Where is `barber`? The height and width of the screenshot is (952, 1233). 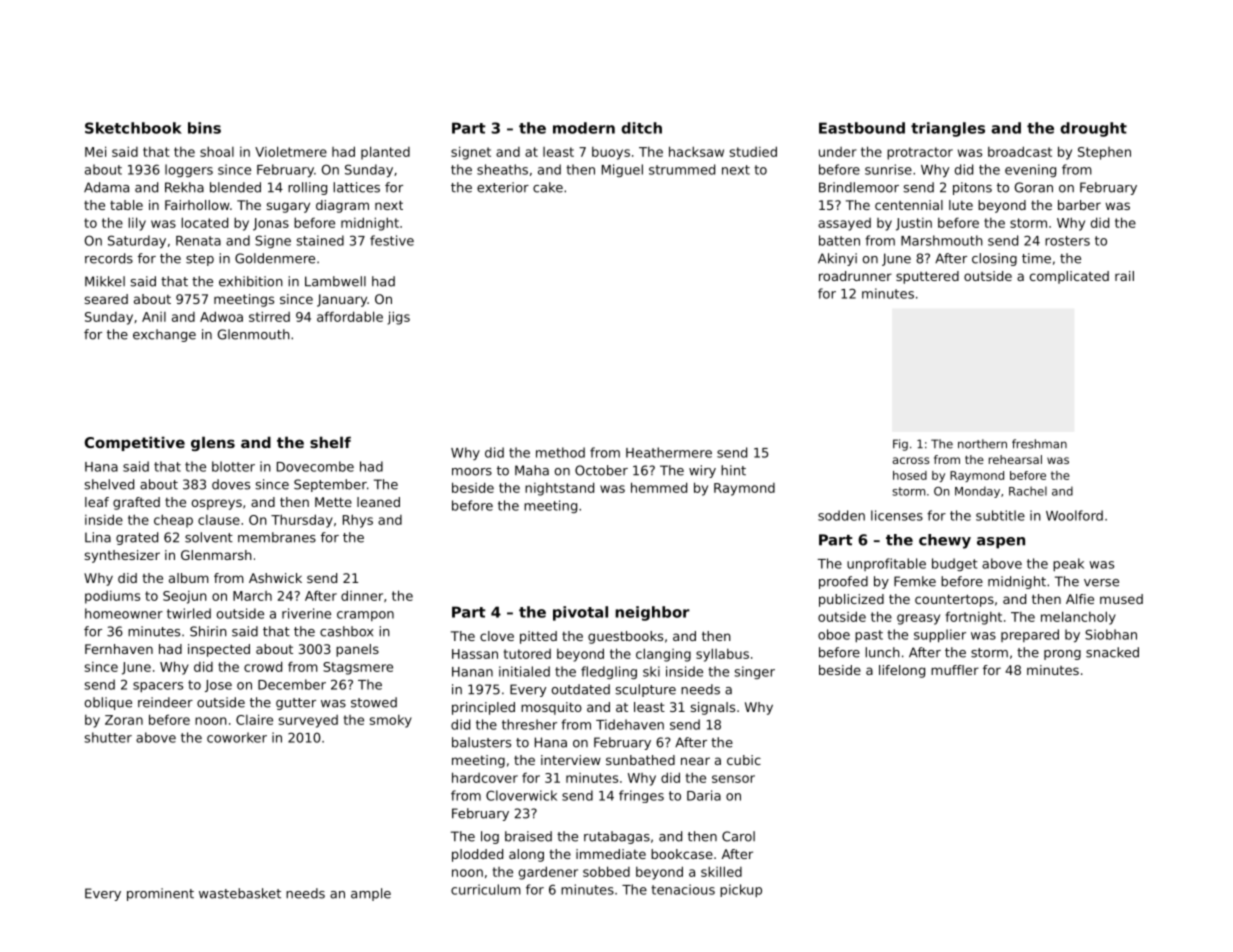 barber is located at coordinates (1079, 205).
